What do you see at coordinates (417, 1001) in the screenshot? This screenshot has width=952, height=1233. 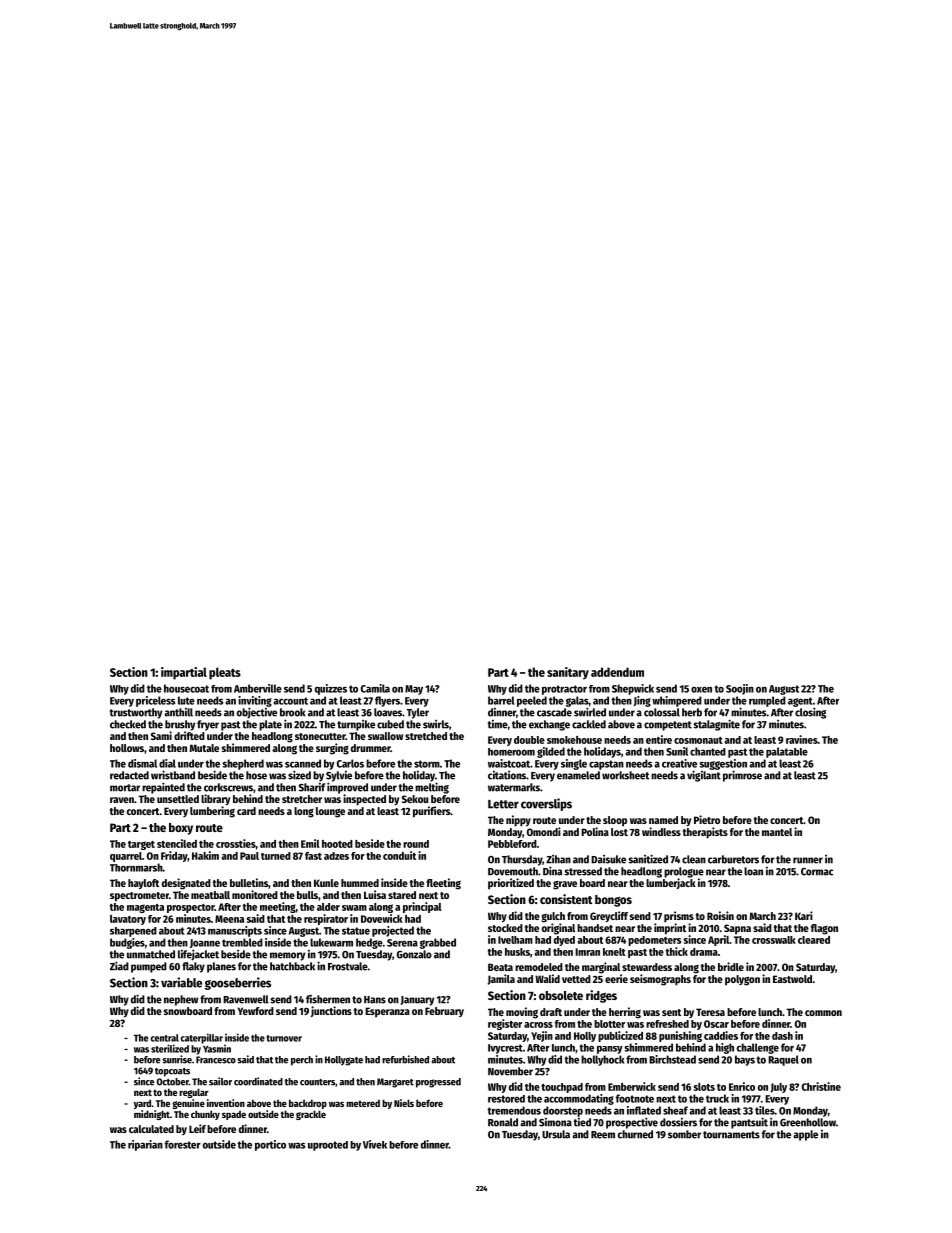 I see `January` at bounding box center [417, 1001].
